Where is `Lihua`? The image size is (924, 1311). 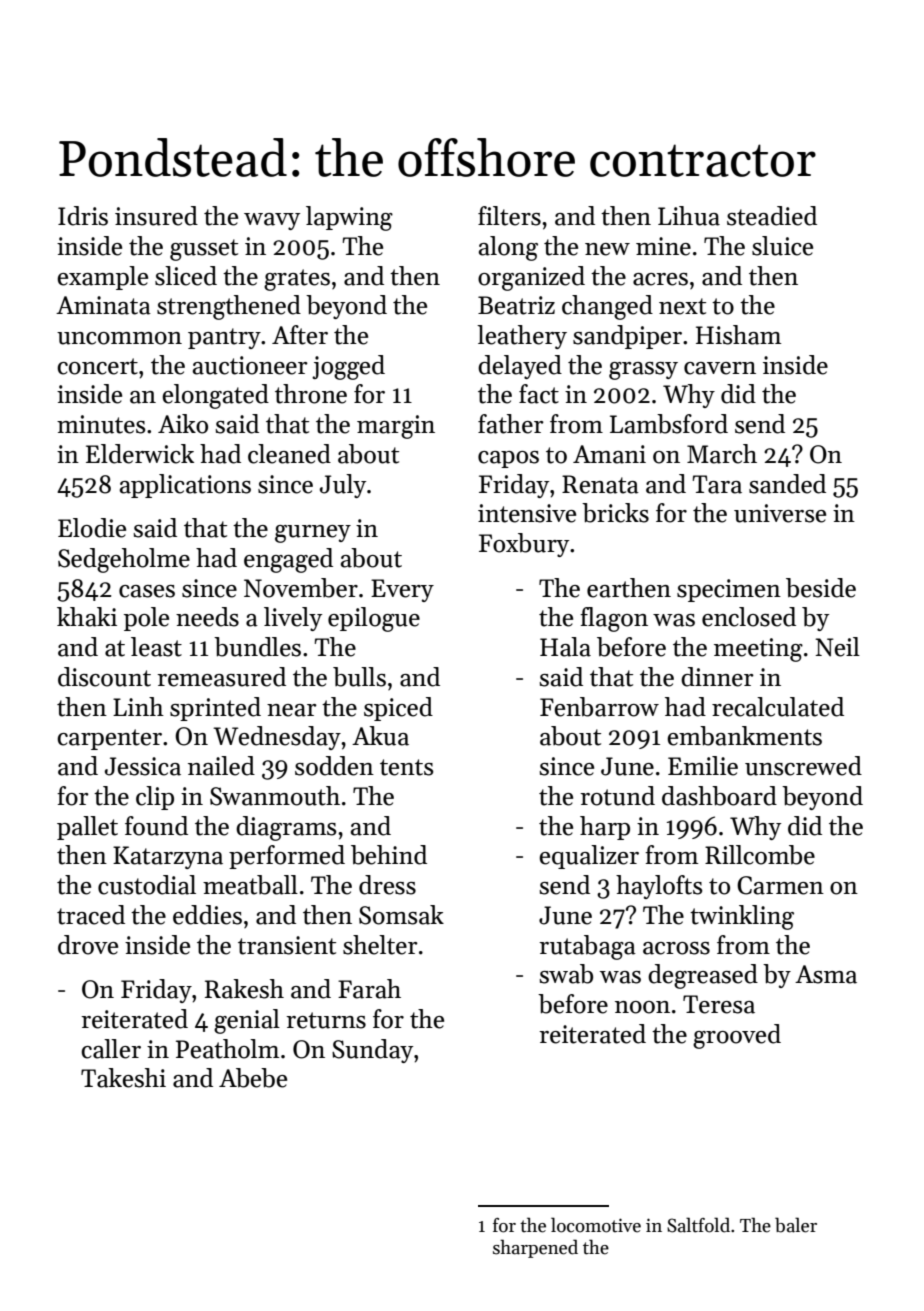
Lihua is located at coordinates (689, 216).
